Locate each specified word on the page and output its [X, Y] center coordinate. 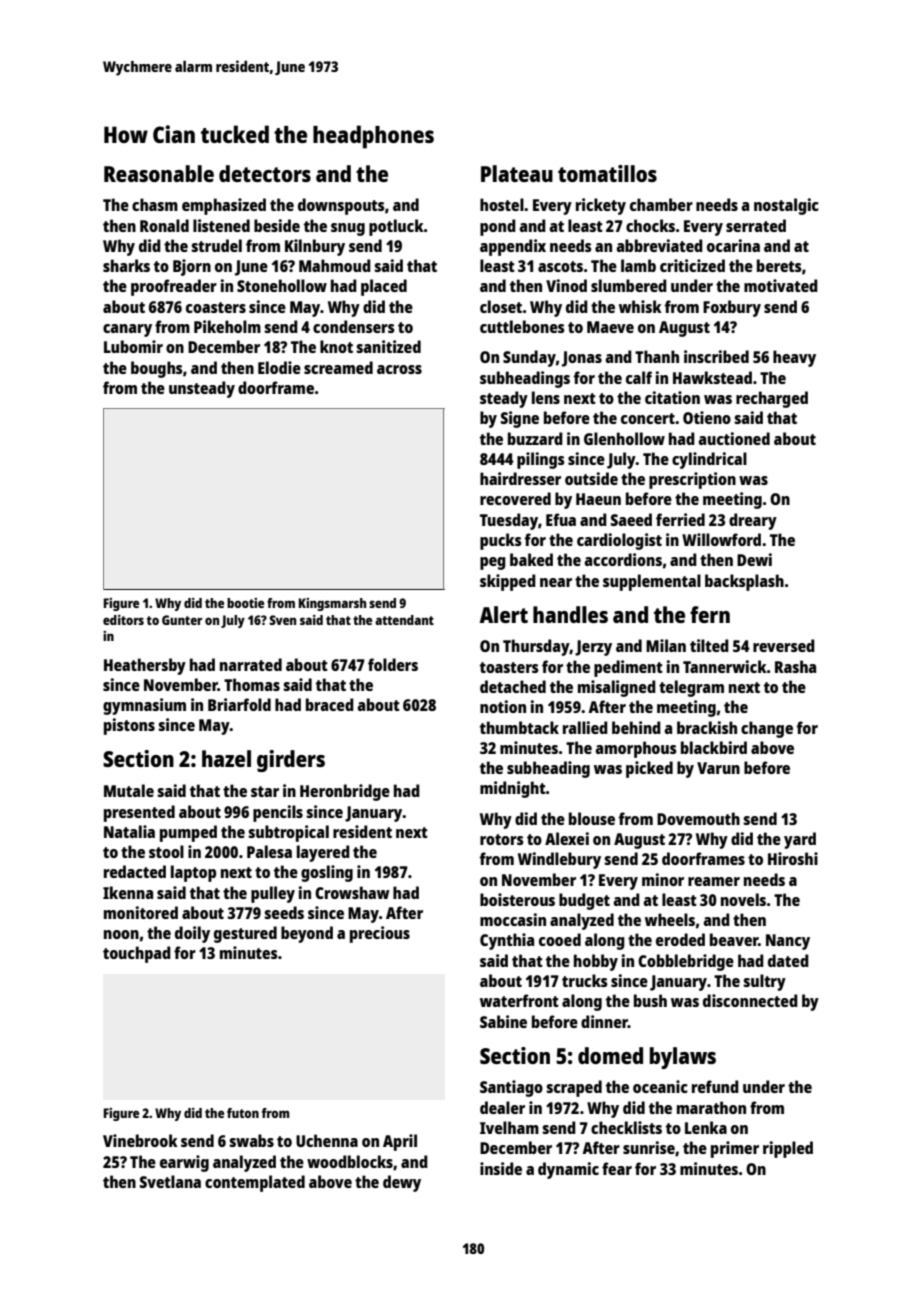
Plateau [517, 173]
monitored [141, 912]
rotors [502, 839]
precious [380, 934]
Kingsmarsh [332, 604]
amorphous [636, 749]
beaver [734, 939]
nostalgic [786, 206]
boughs [157, 369]
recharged [772, 399]
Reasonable [159, 173]
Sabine [503, 1021]
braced [330, 704]
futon [243, 1113]
